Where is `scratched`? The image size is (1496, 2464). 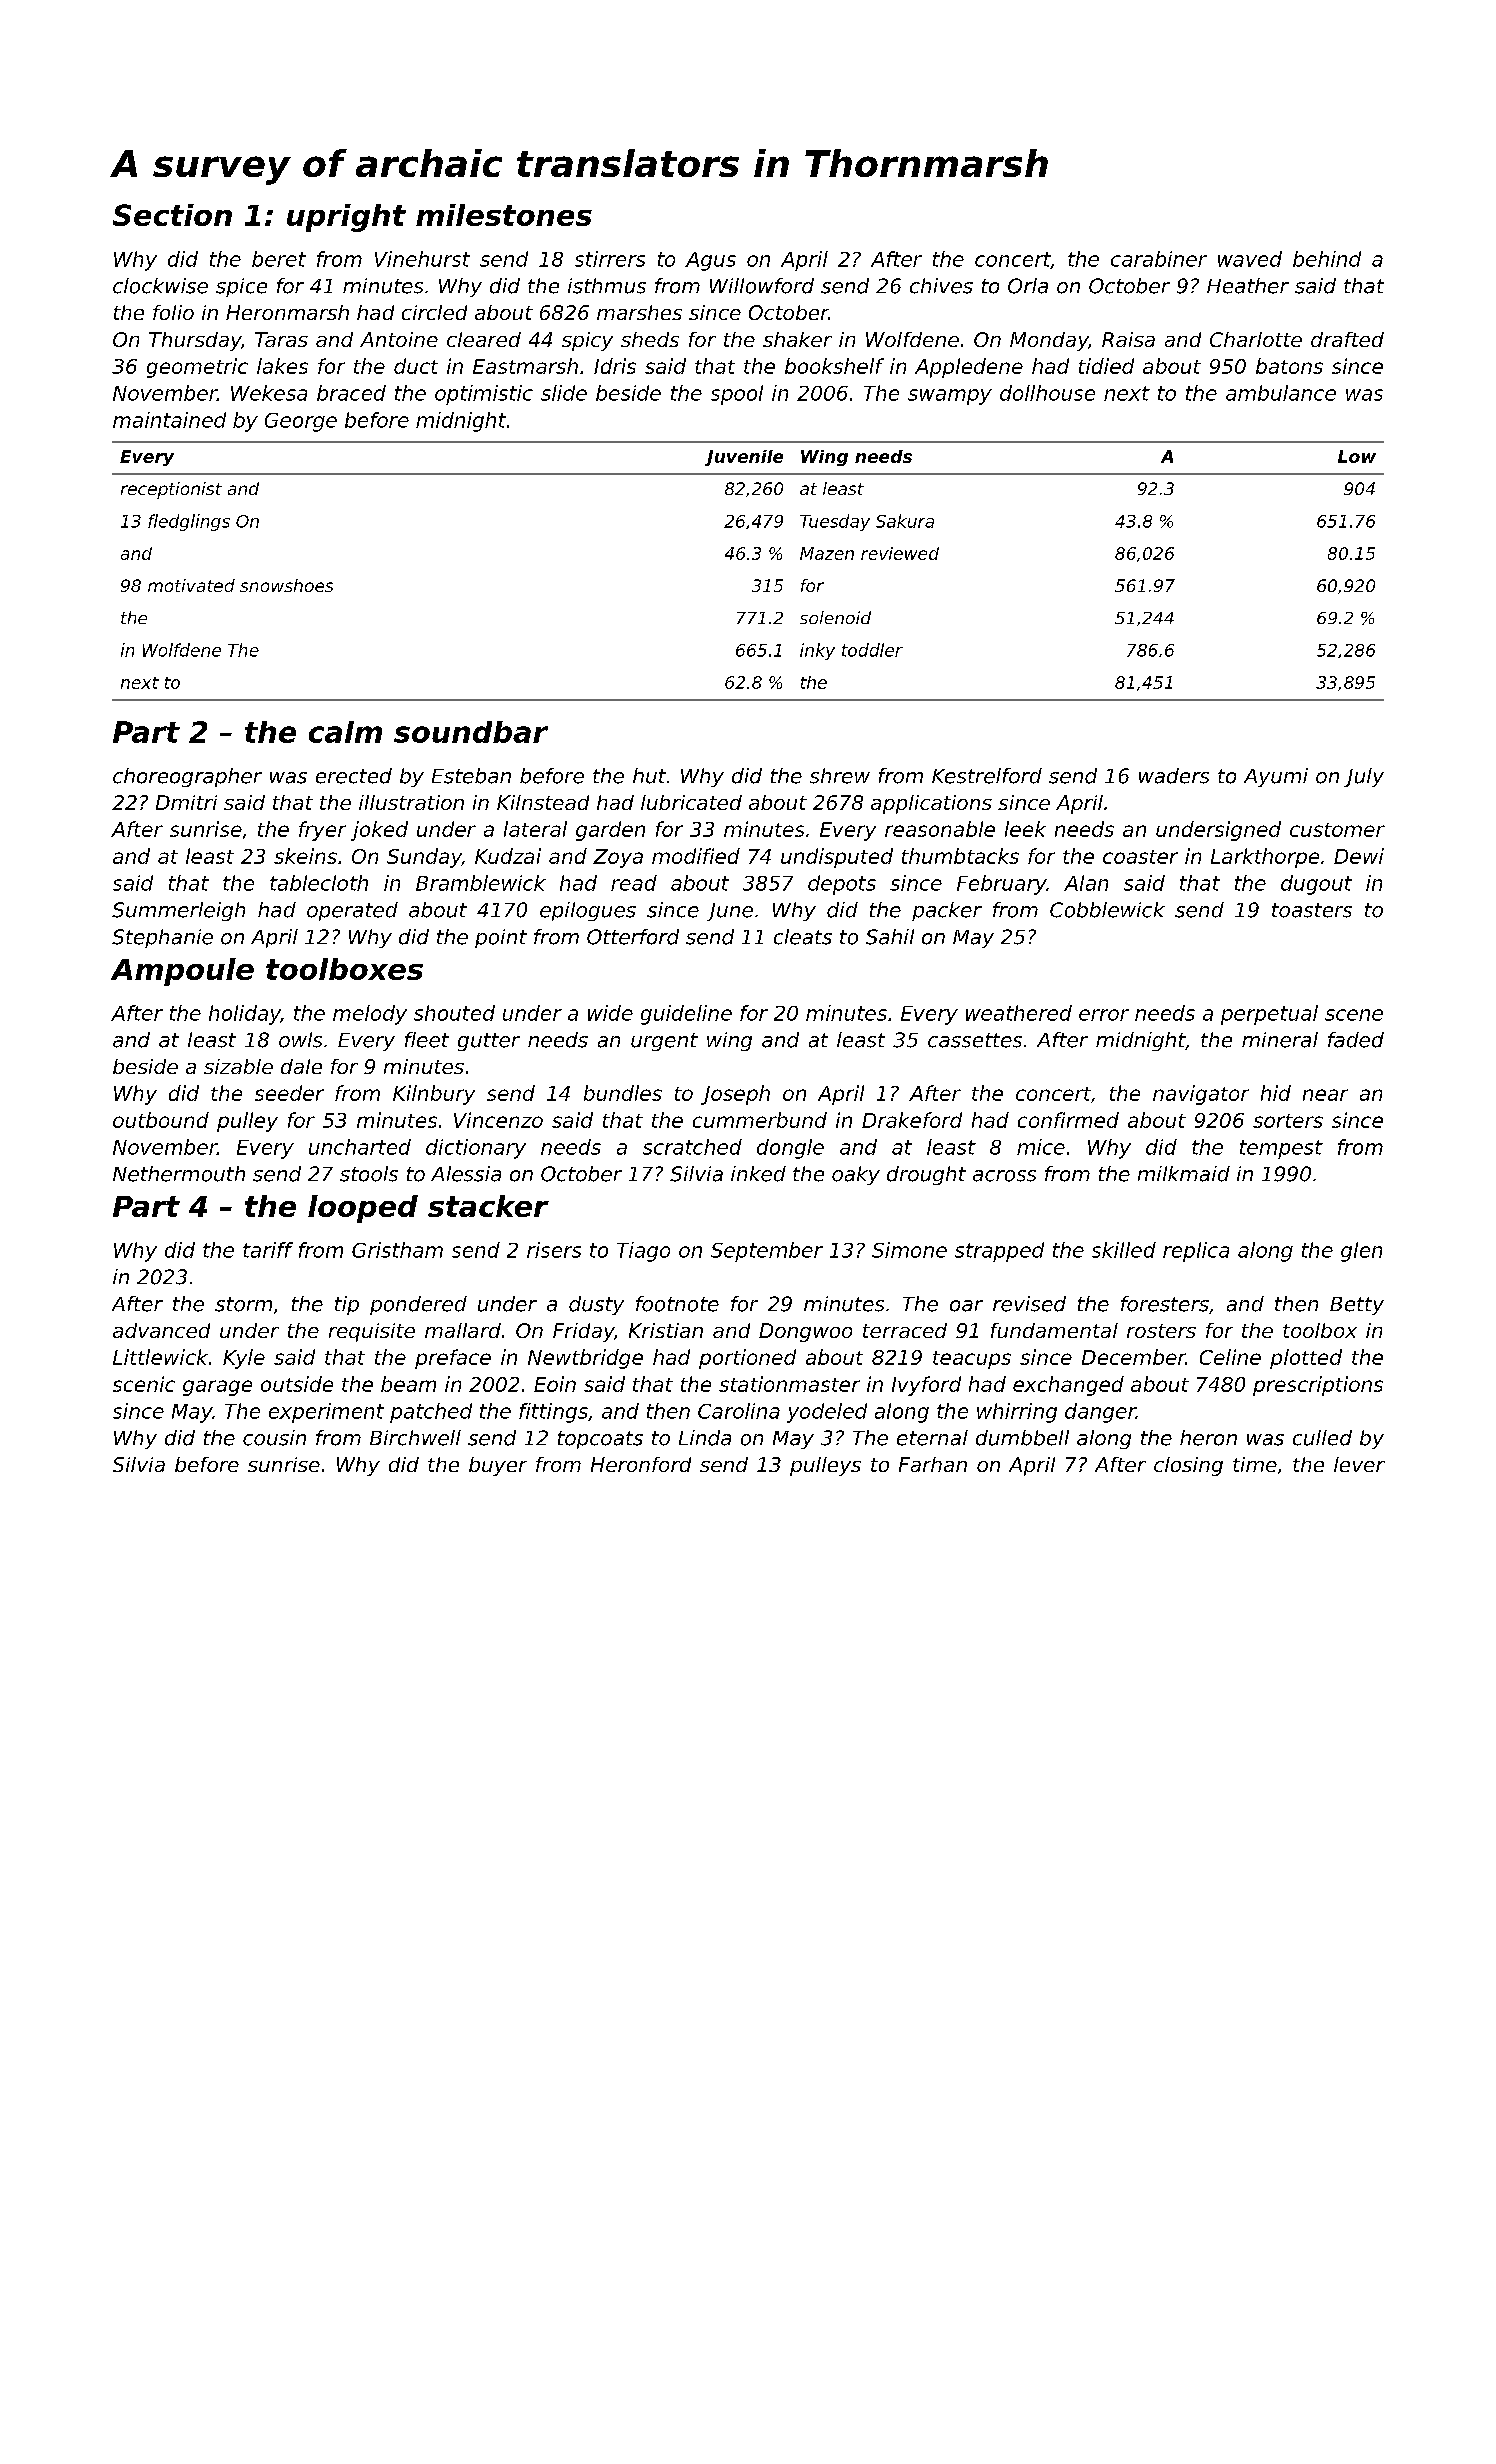
scratched is located at coordinates (692, 1147).
